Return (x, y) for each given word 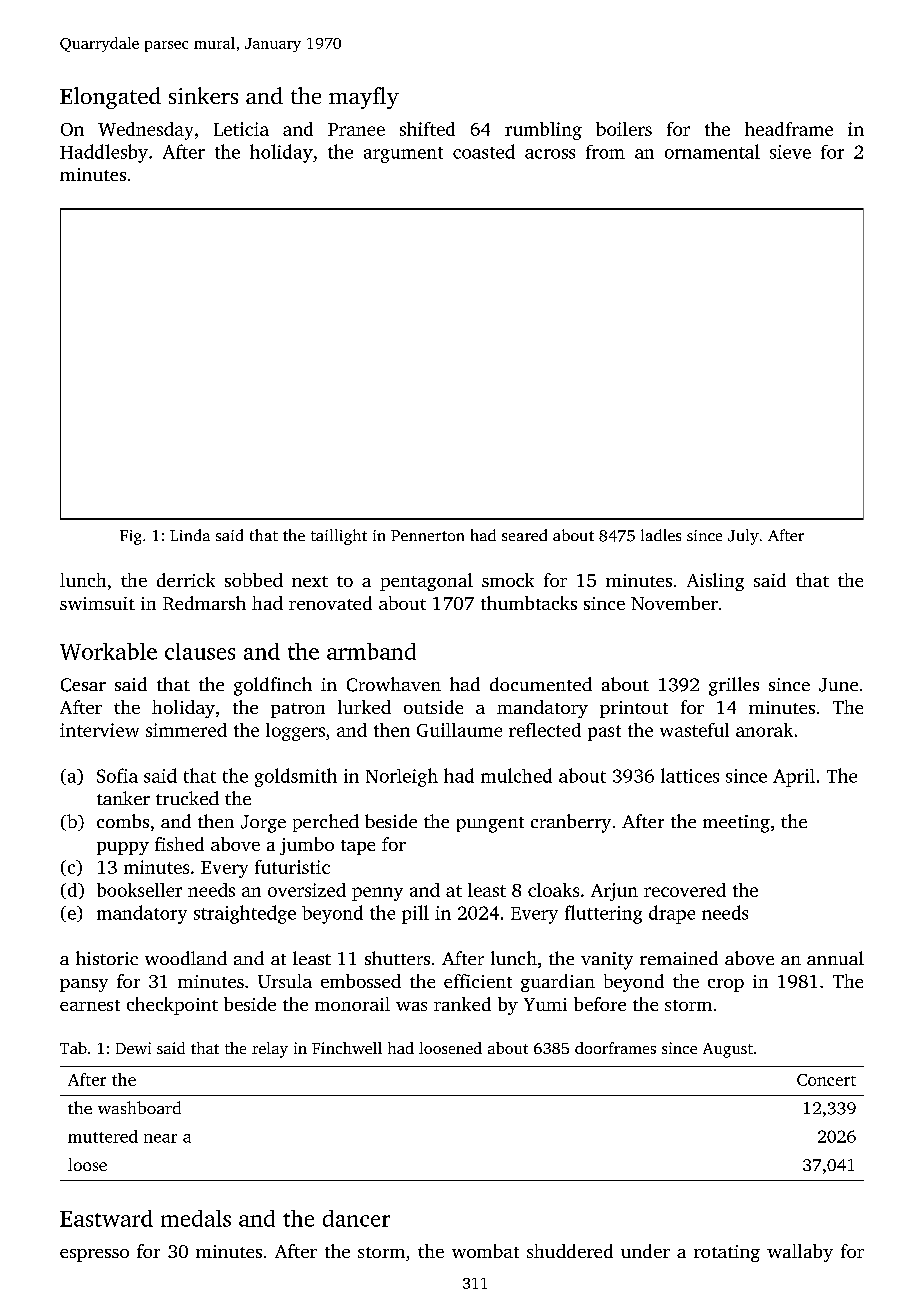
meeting (736, 824)
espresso (94, 1255)
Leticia (241, 129)
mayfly (364, 98)
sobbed (254, 580)
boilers (624, 129)
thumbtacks (529, 603)
